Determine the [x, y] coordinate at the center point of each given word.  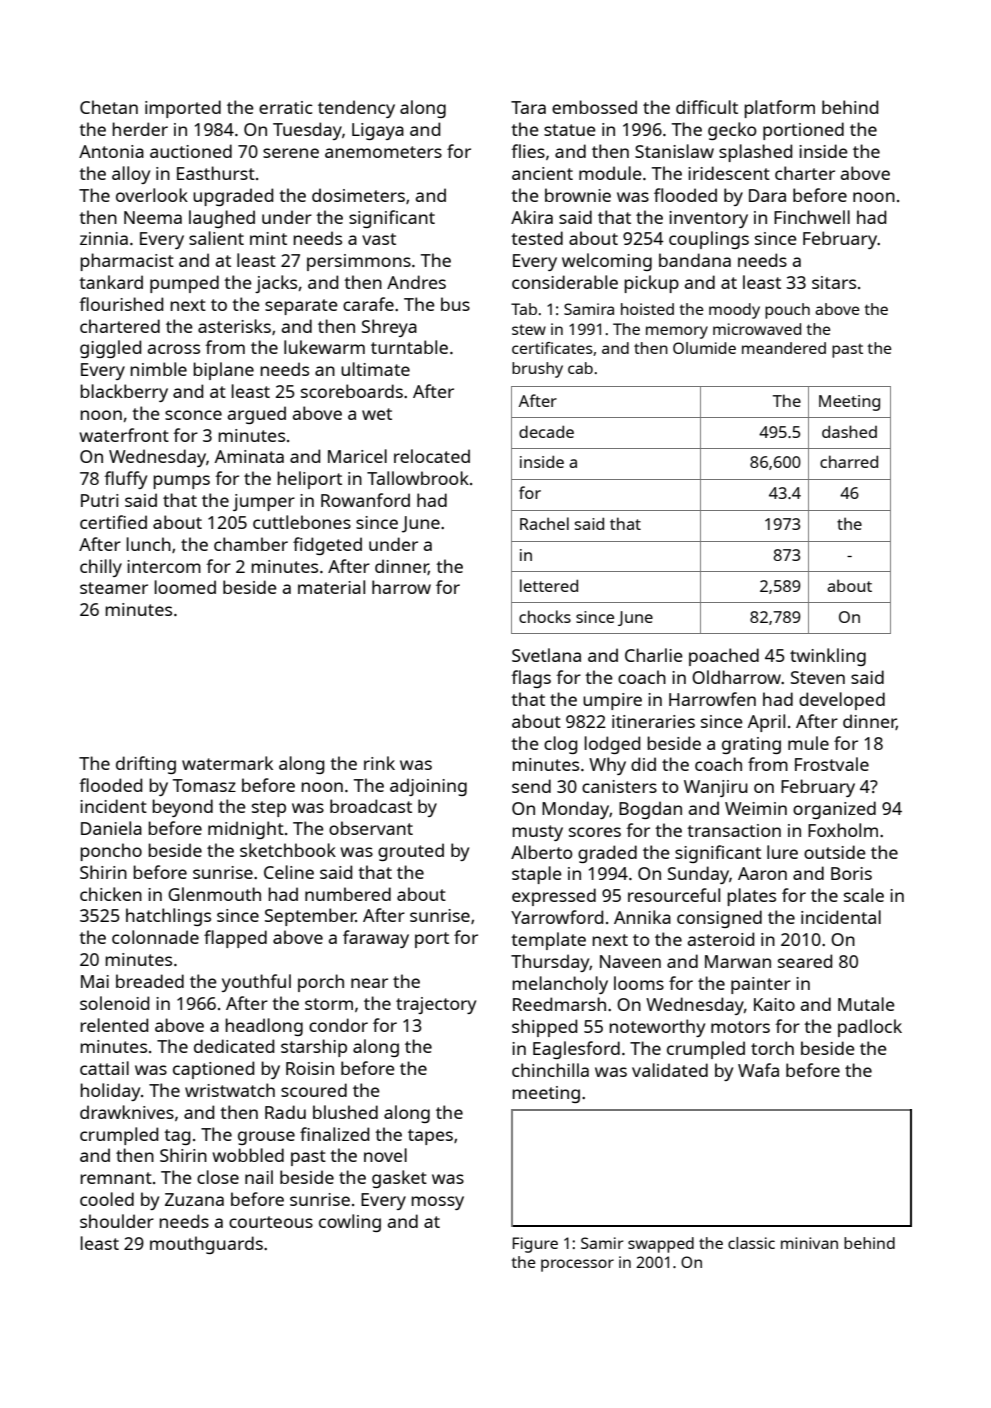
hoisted [647, 309]
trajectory [436, 1005]
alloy [131, 175]
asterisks [234, 326]
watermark [227, 763]
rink [379, 763]
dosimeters [358, 195]
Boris [851, 873]
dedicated [234, 1046]
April [766, 723]
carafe [368, 304]
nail [259, 1177]
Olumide [704, 348]
